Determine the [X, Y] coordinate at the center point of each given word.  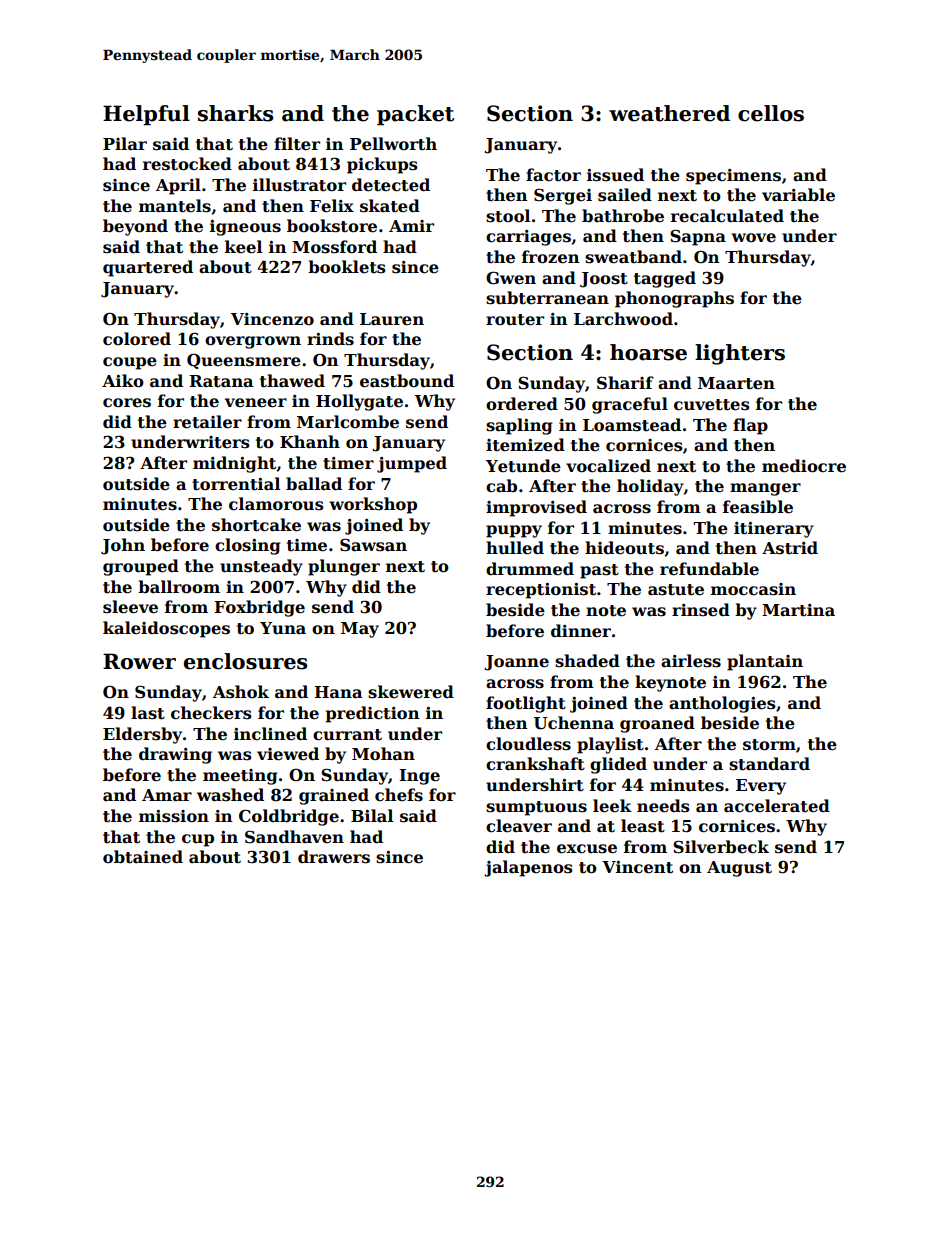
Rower [139, 661]
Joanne [516, 663]
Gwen [511, 278]
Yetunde [523, 466]
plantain [765, 662]
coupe [130, 363]
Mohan [383, 753]
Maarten [736, 383]
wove [753, 238]
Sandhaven [294, 837]
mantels [175, 206]
